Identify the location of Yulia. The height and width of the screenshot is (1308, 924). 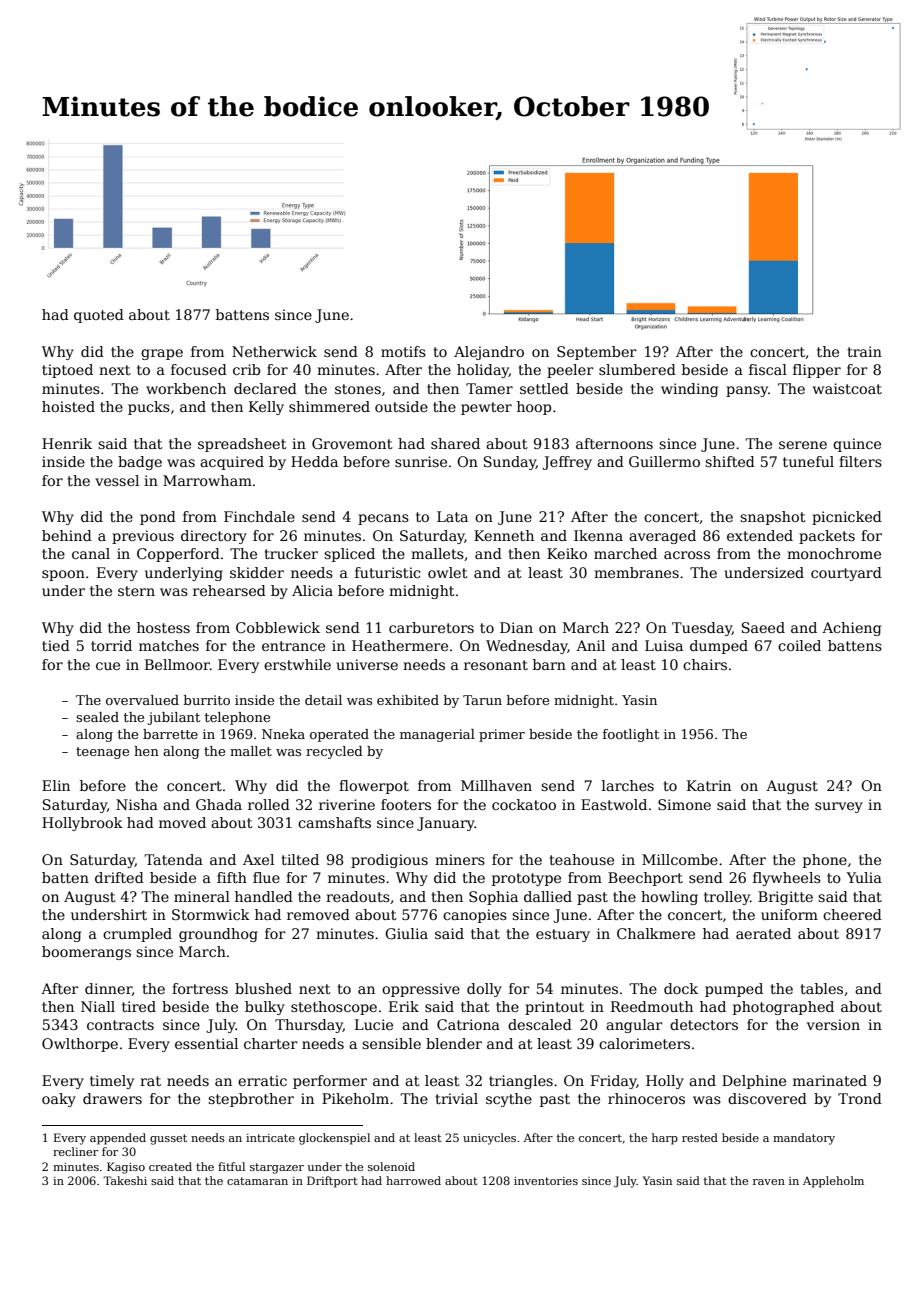
(864, 877).
